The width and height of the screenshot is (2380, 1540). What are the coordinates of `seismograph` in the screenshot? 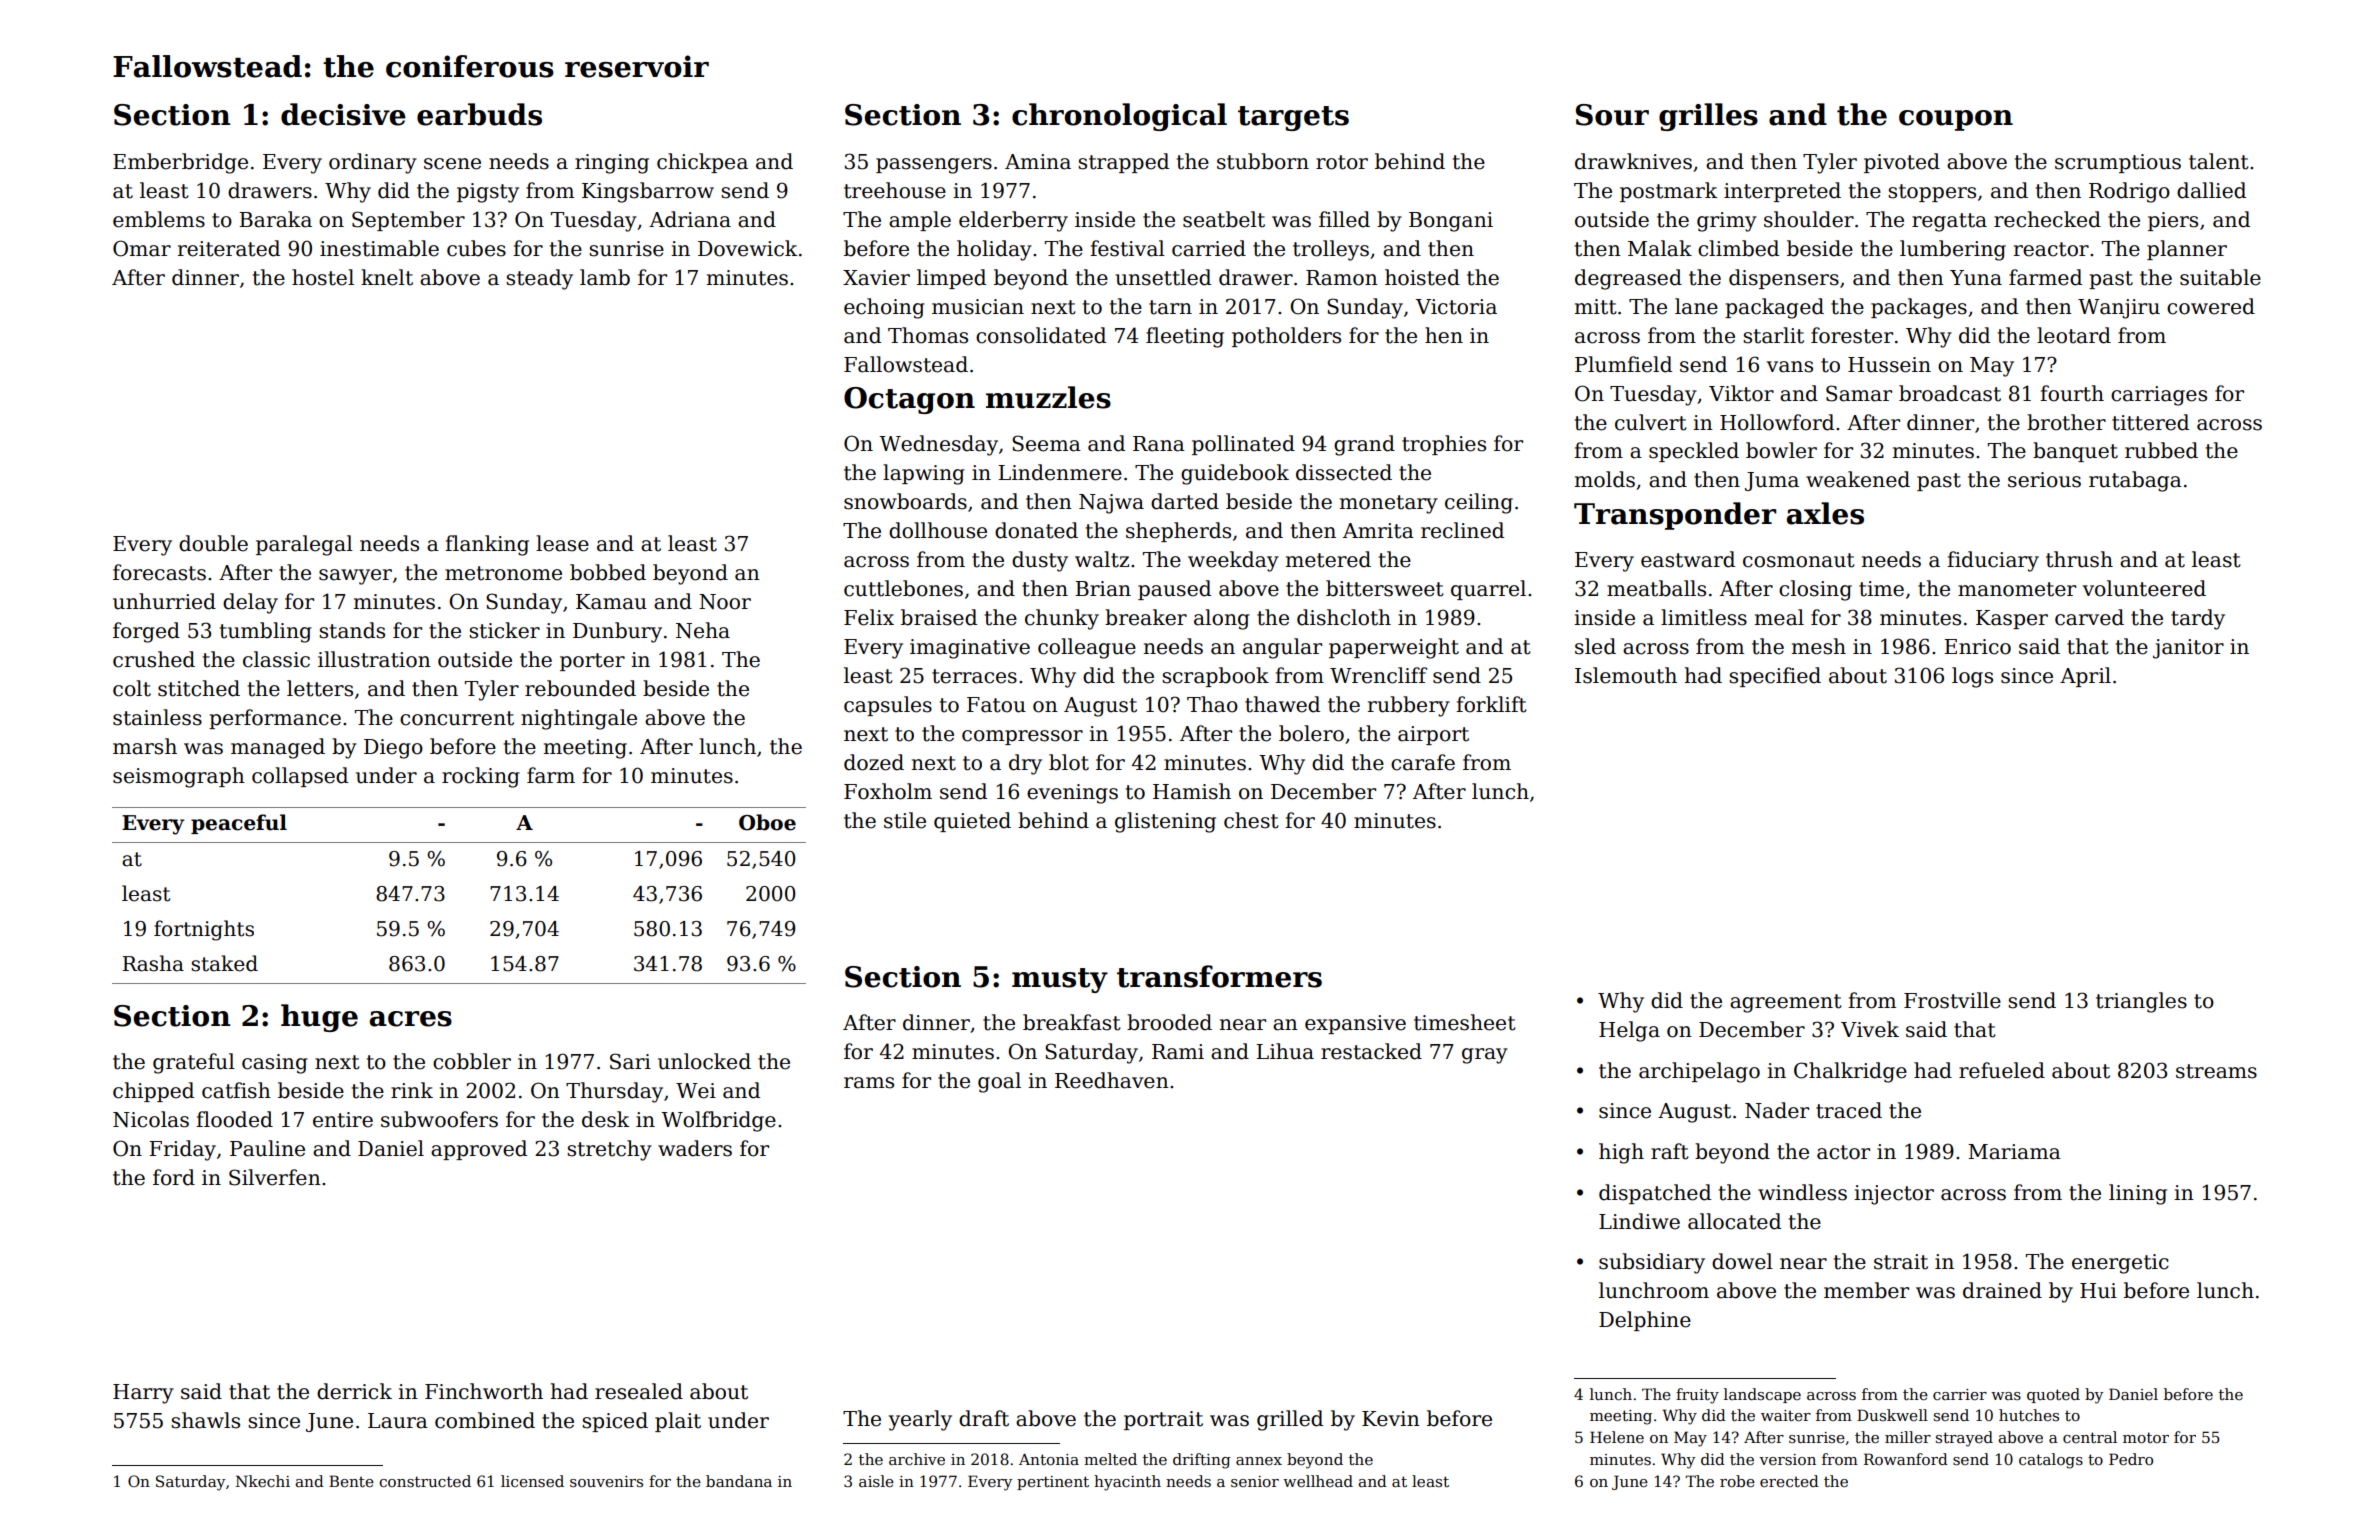 It's located at (179, 777).
